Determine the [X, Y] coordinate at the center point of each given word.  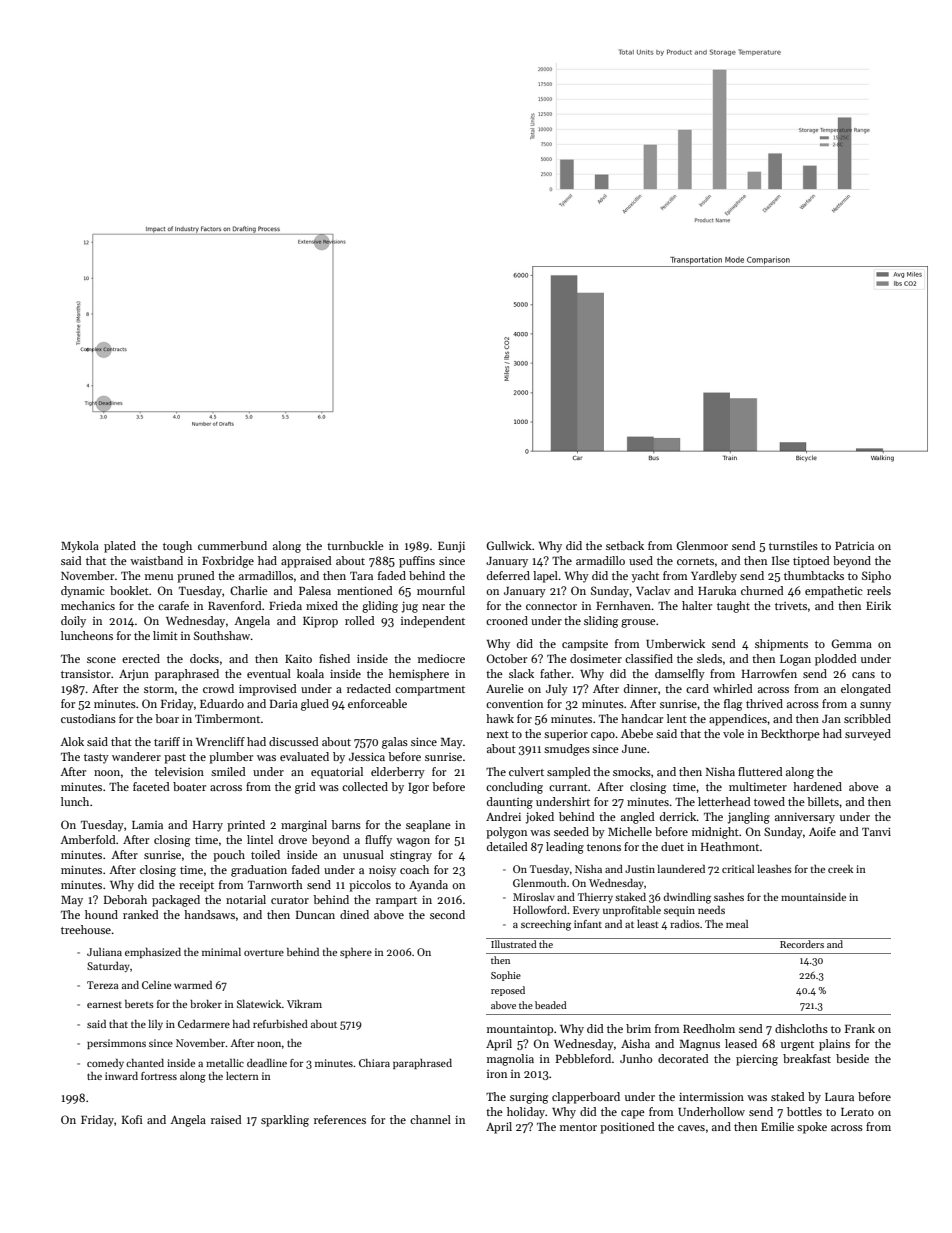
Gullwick [509, 545]
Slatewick [259, 1004]
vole [733, 733]
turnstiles [793, 545]
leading [565, 848]
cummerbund [232, 545]
